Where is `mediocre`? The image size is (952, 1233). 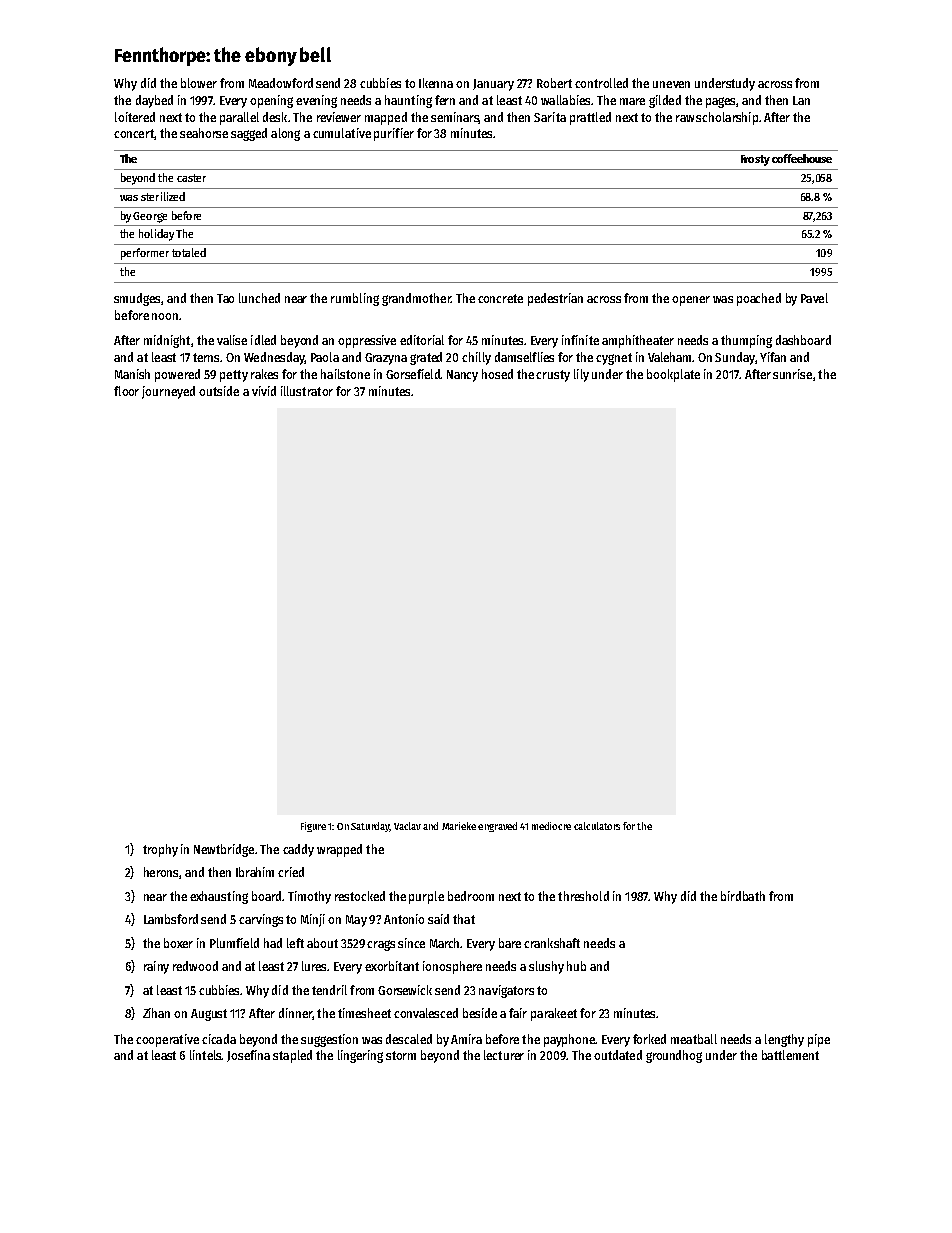 mediocre is located at coordinates (551, 826).
